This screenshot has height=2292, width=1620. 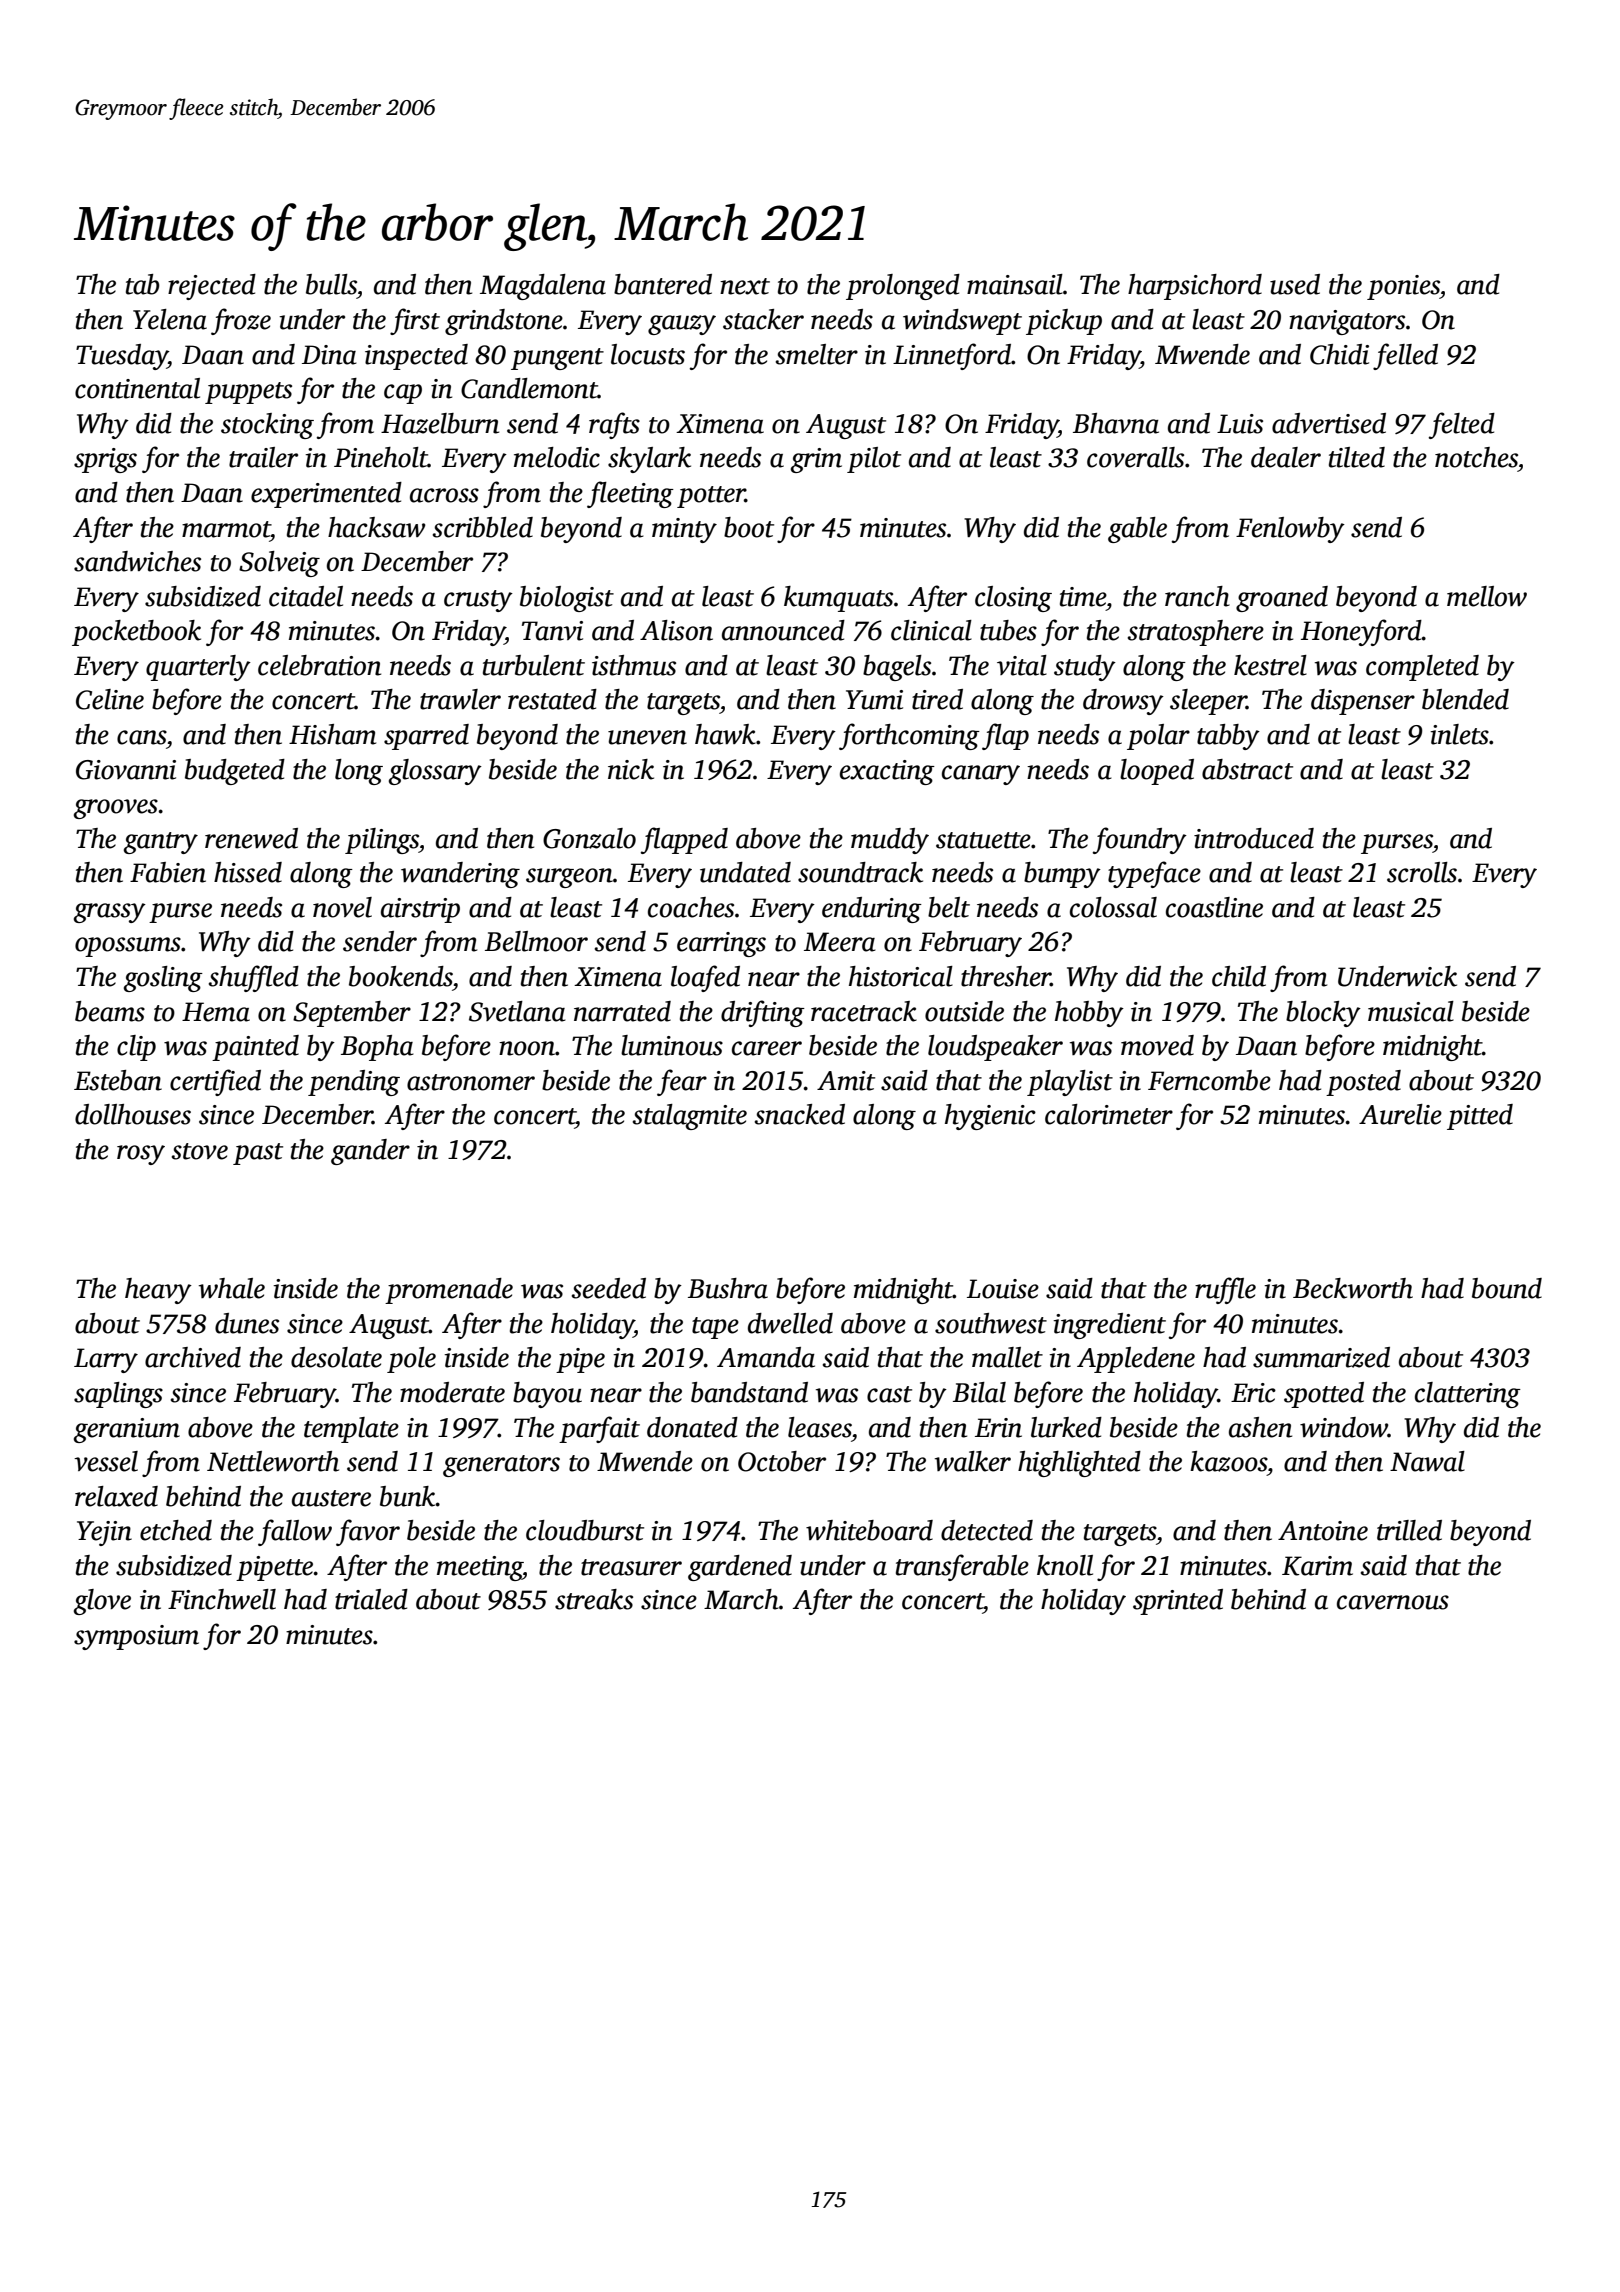 What do you see at coordinates (137, 388) in the screenshot?
I see `continental` at bounding box center [137, 388].
